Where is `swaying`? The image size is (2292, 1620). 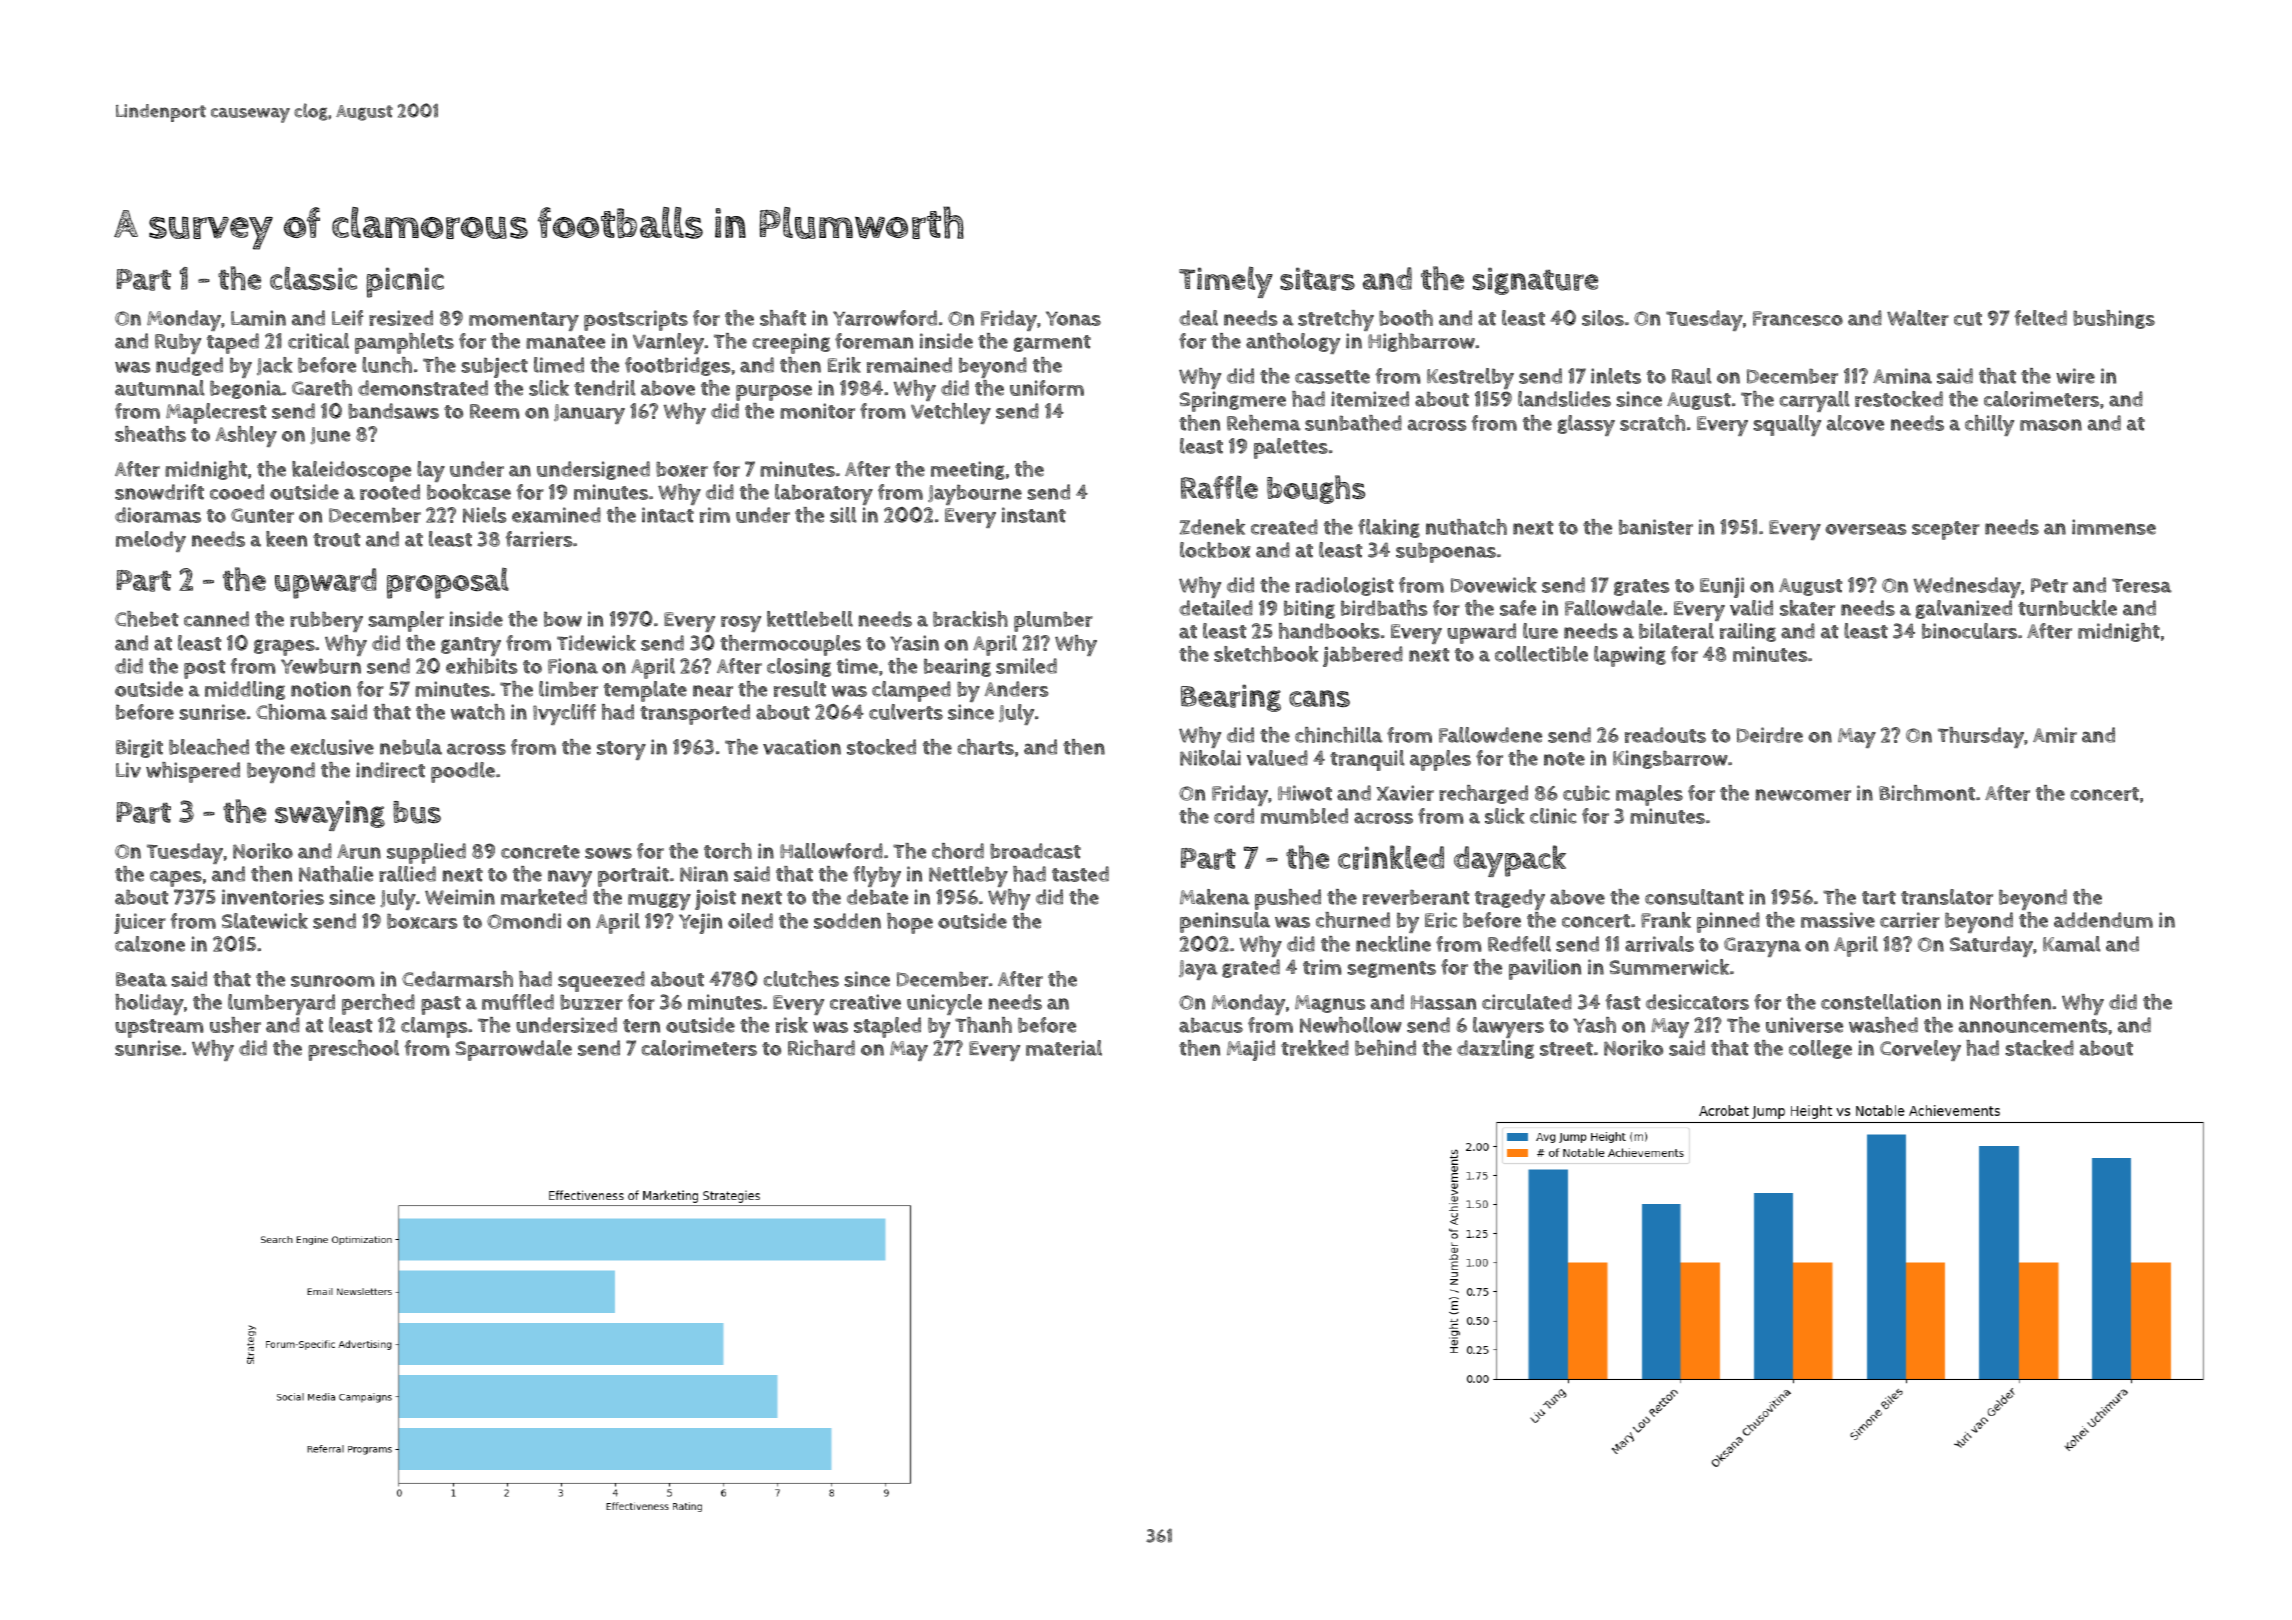
swaying is located at coordinates (330, 815).
